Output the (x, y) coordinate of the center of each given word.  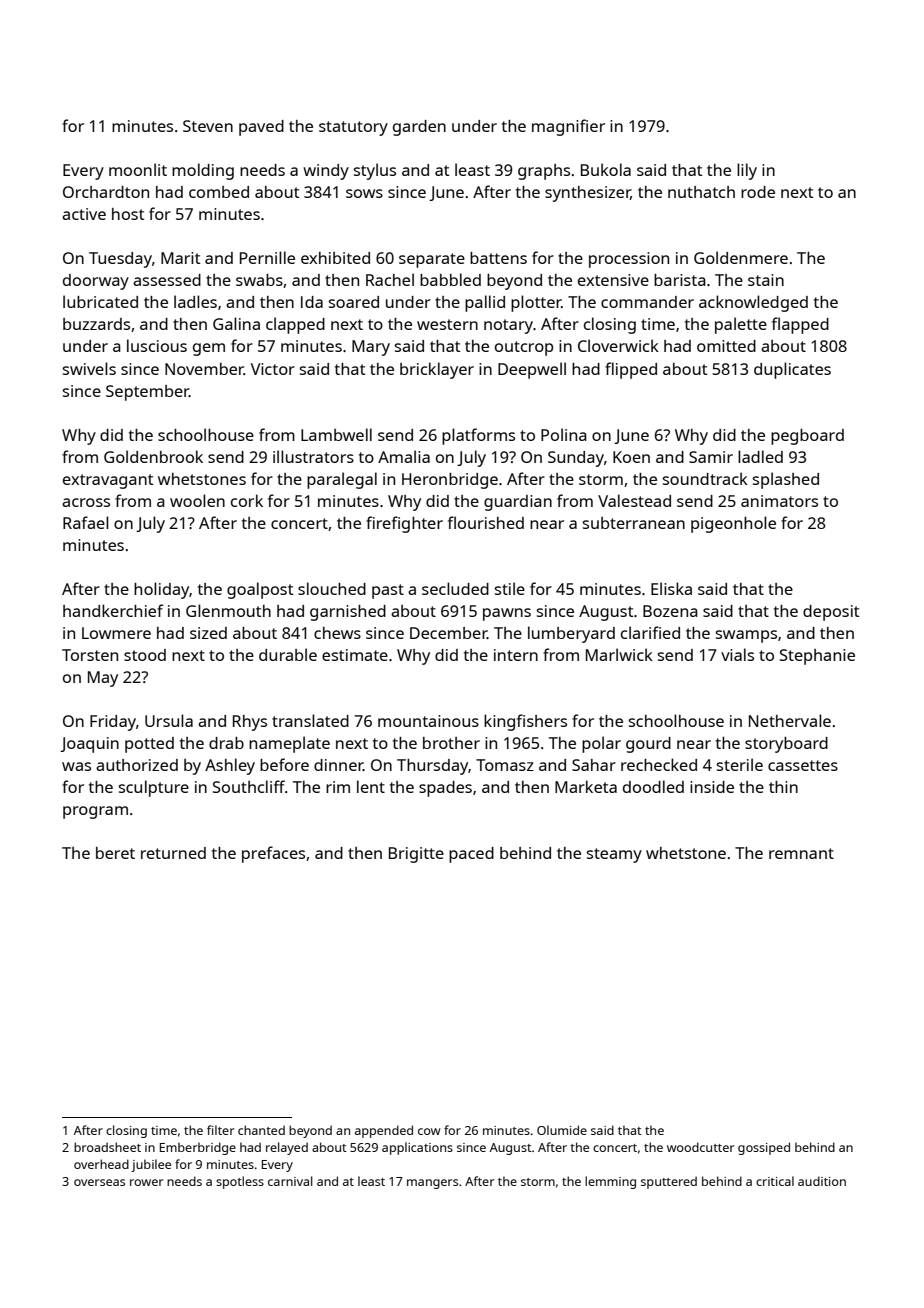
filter (220, 1130)
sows (364, 193)
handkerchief (113, 610)
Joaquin (89, 745)
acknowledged (753, 303)
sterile (740, 764)
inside (712, 787)
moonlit (138, 169)
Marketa (586, 786)
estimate (355, 655)
